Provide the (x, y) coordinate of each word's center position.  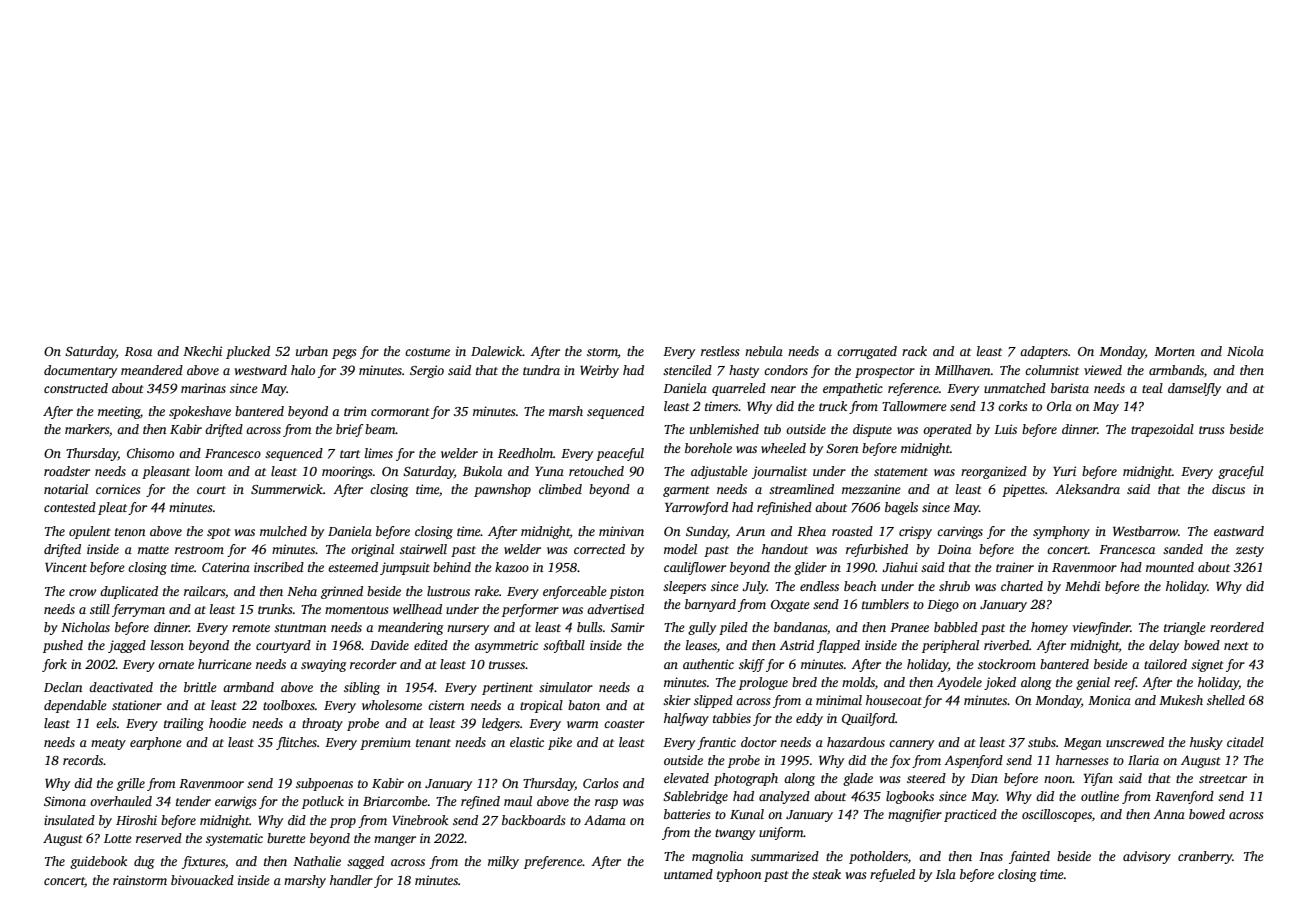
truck (833, 406)
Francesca (1127, 549)
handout (785, 549)
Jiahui (900, 567)
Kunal (747, 814)
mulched (283, 531)
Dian (984, 778)
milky (503, 862)
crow (82, 592)
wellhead (417, 609)
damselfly (1194, 389)
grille (131, 784)
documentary (80, 371)
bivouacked (202, 880)
